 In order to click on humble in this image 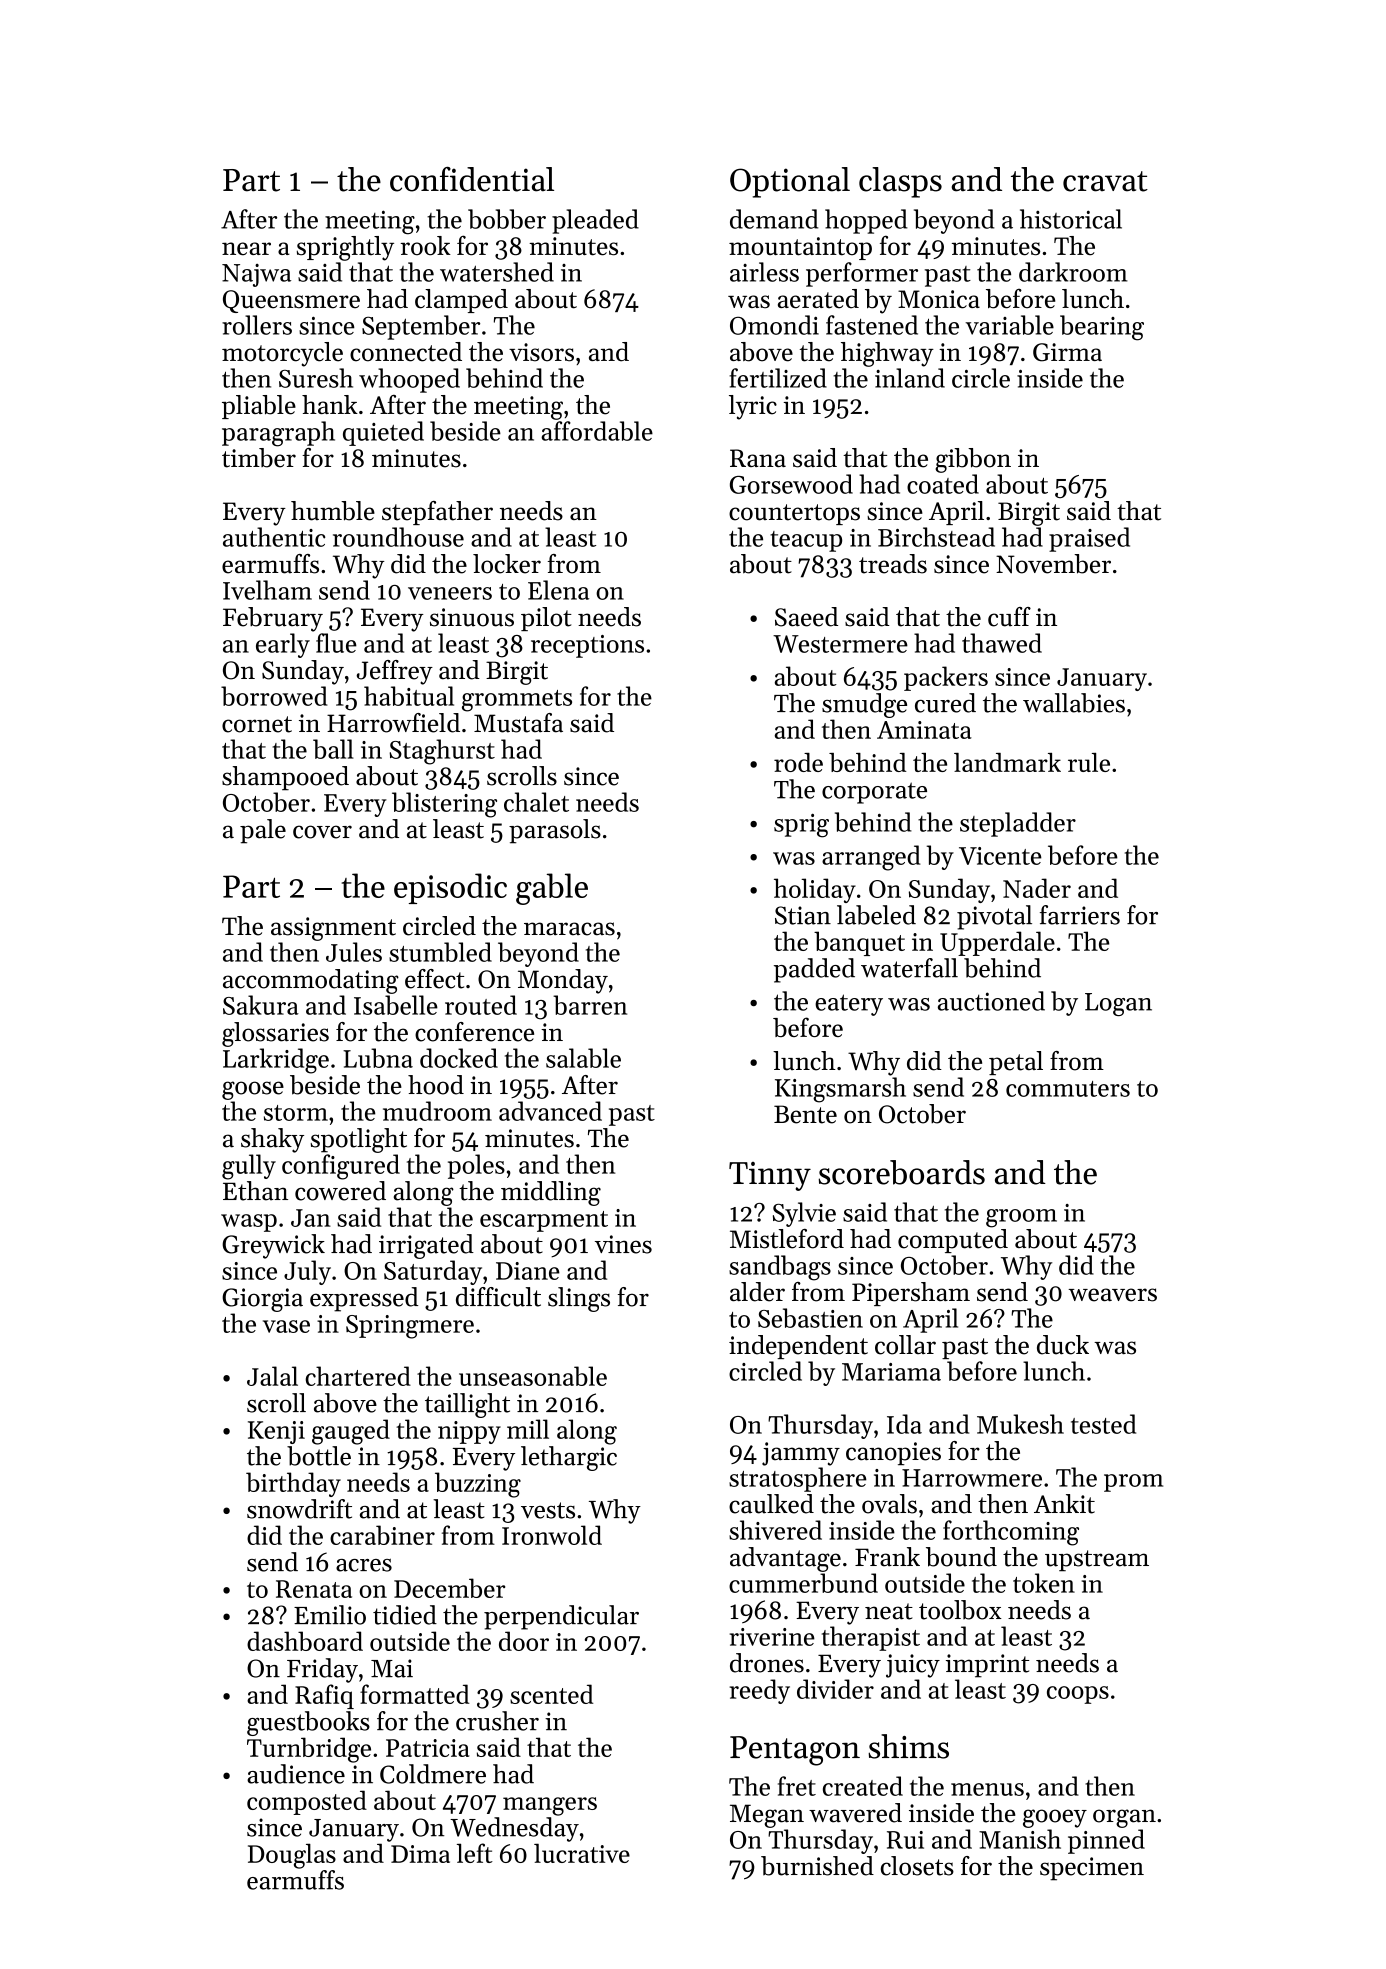, I will do `click(333, 511)`.
